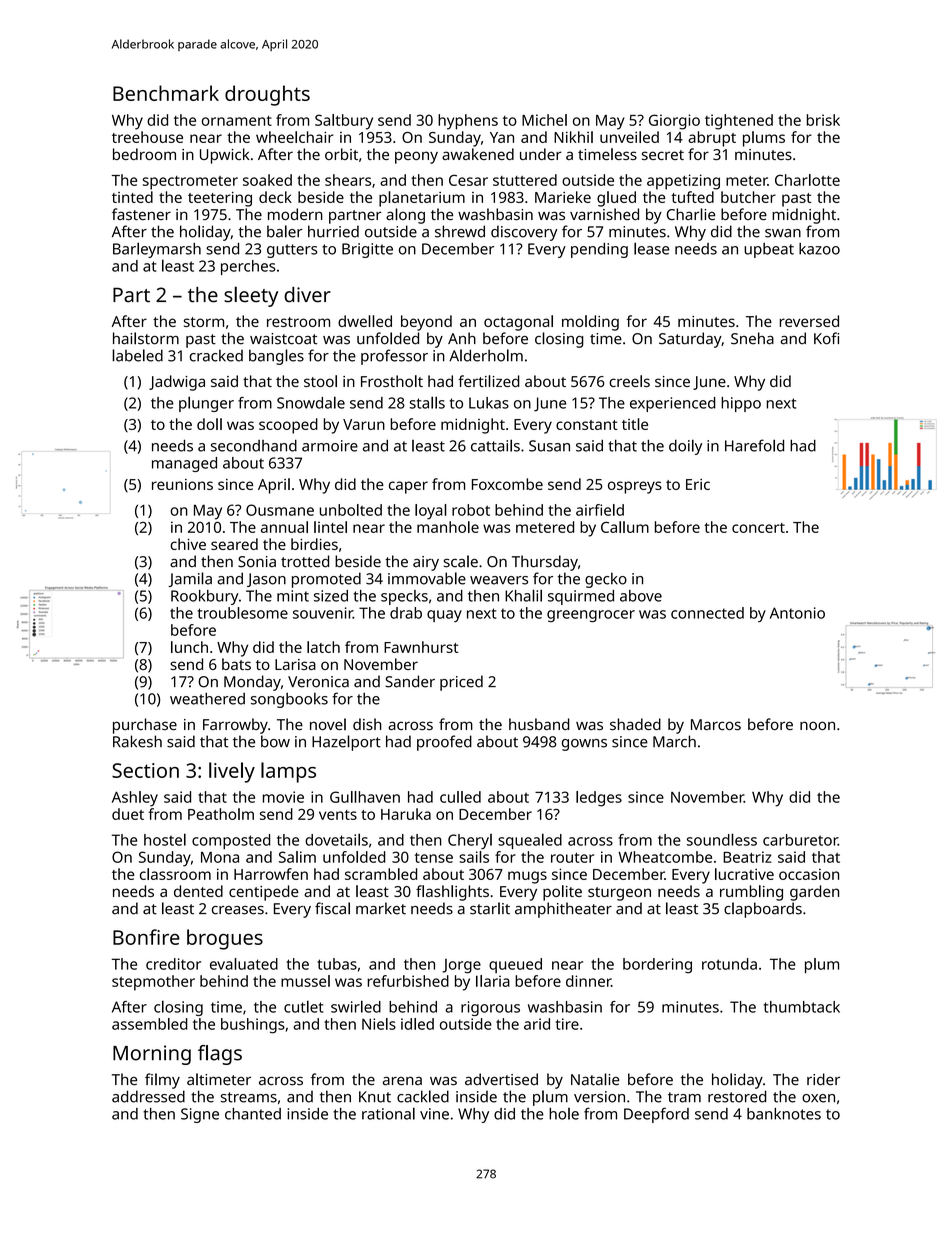  Describe the element at coordinates (351, 510) in the image. I see `unbolted` at that location.
